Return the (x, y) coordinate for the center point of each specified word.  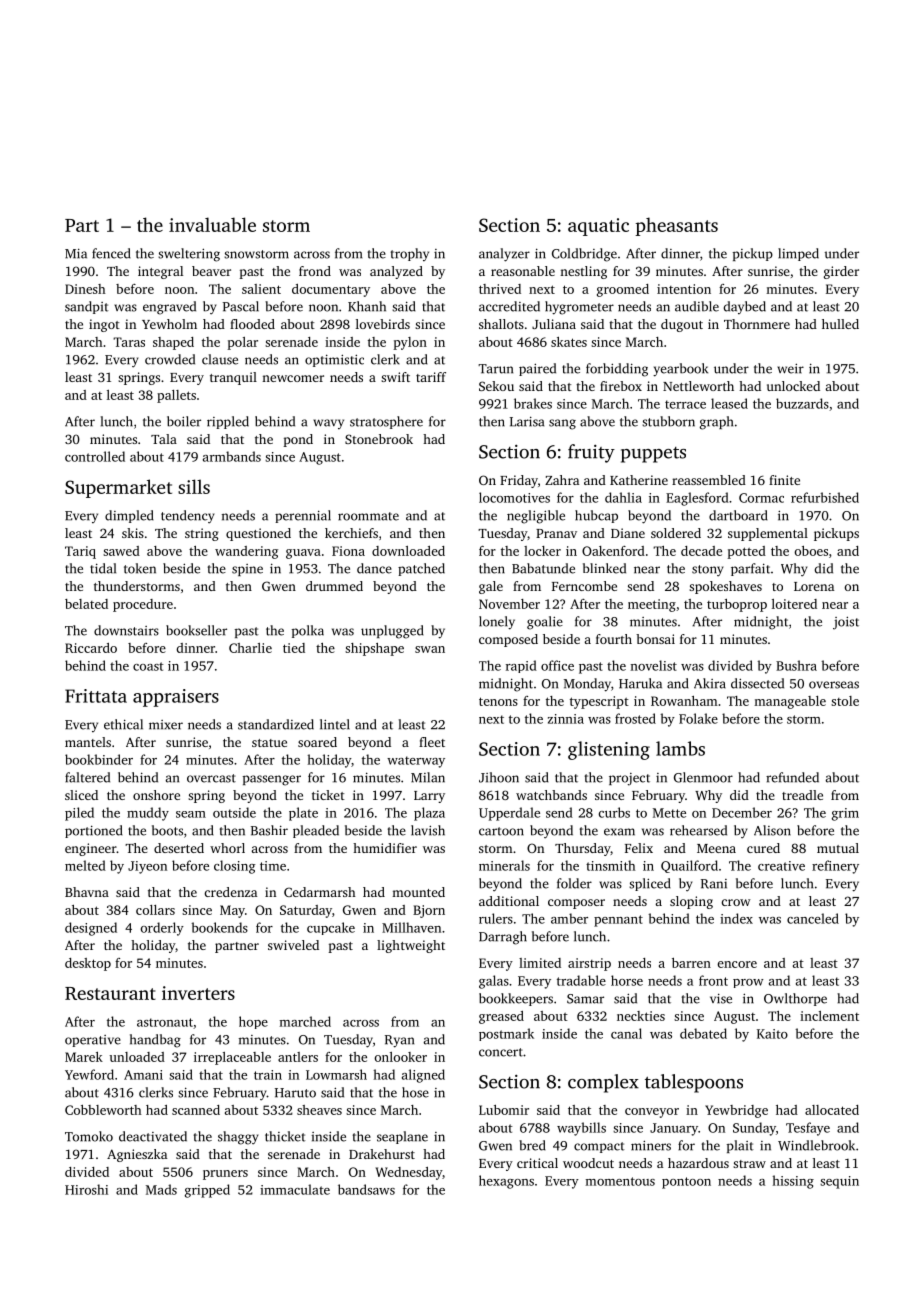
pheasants (676, 226)
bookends (219, 927)
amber (569, 918)
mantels (88, 742)
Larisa (527, 421)
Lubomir (504, 1110)
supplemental (768, 534)
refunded (792, 777)
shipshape (374, 649)
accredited (509, 306)
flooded (252, 324)
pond (298, 440)
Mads (161, 1189)
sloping (691, 902)
